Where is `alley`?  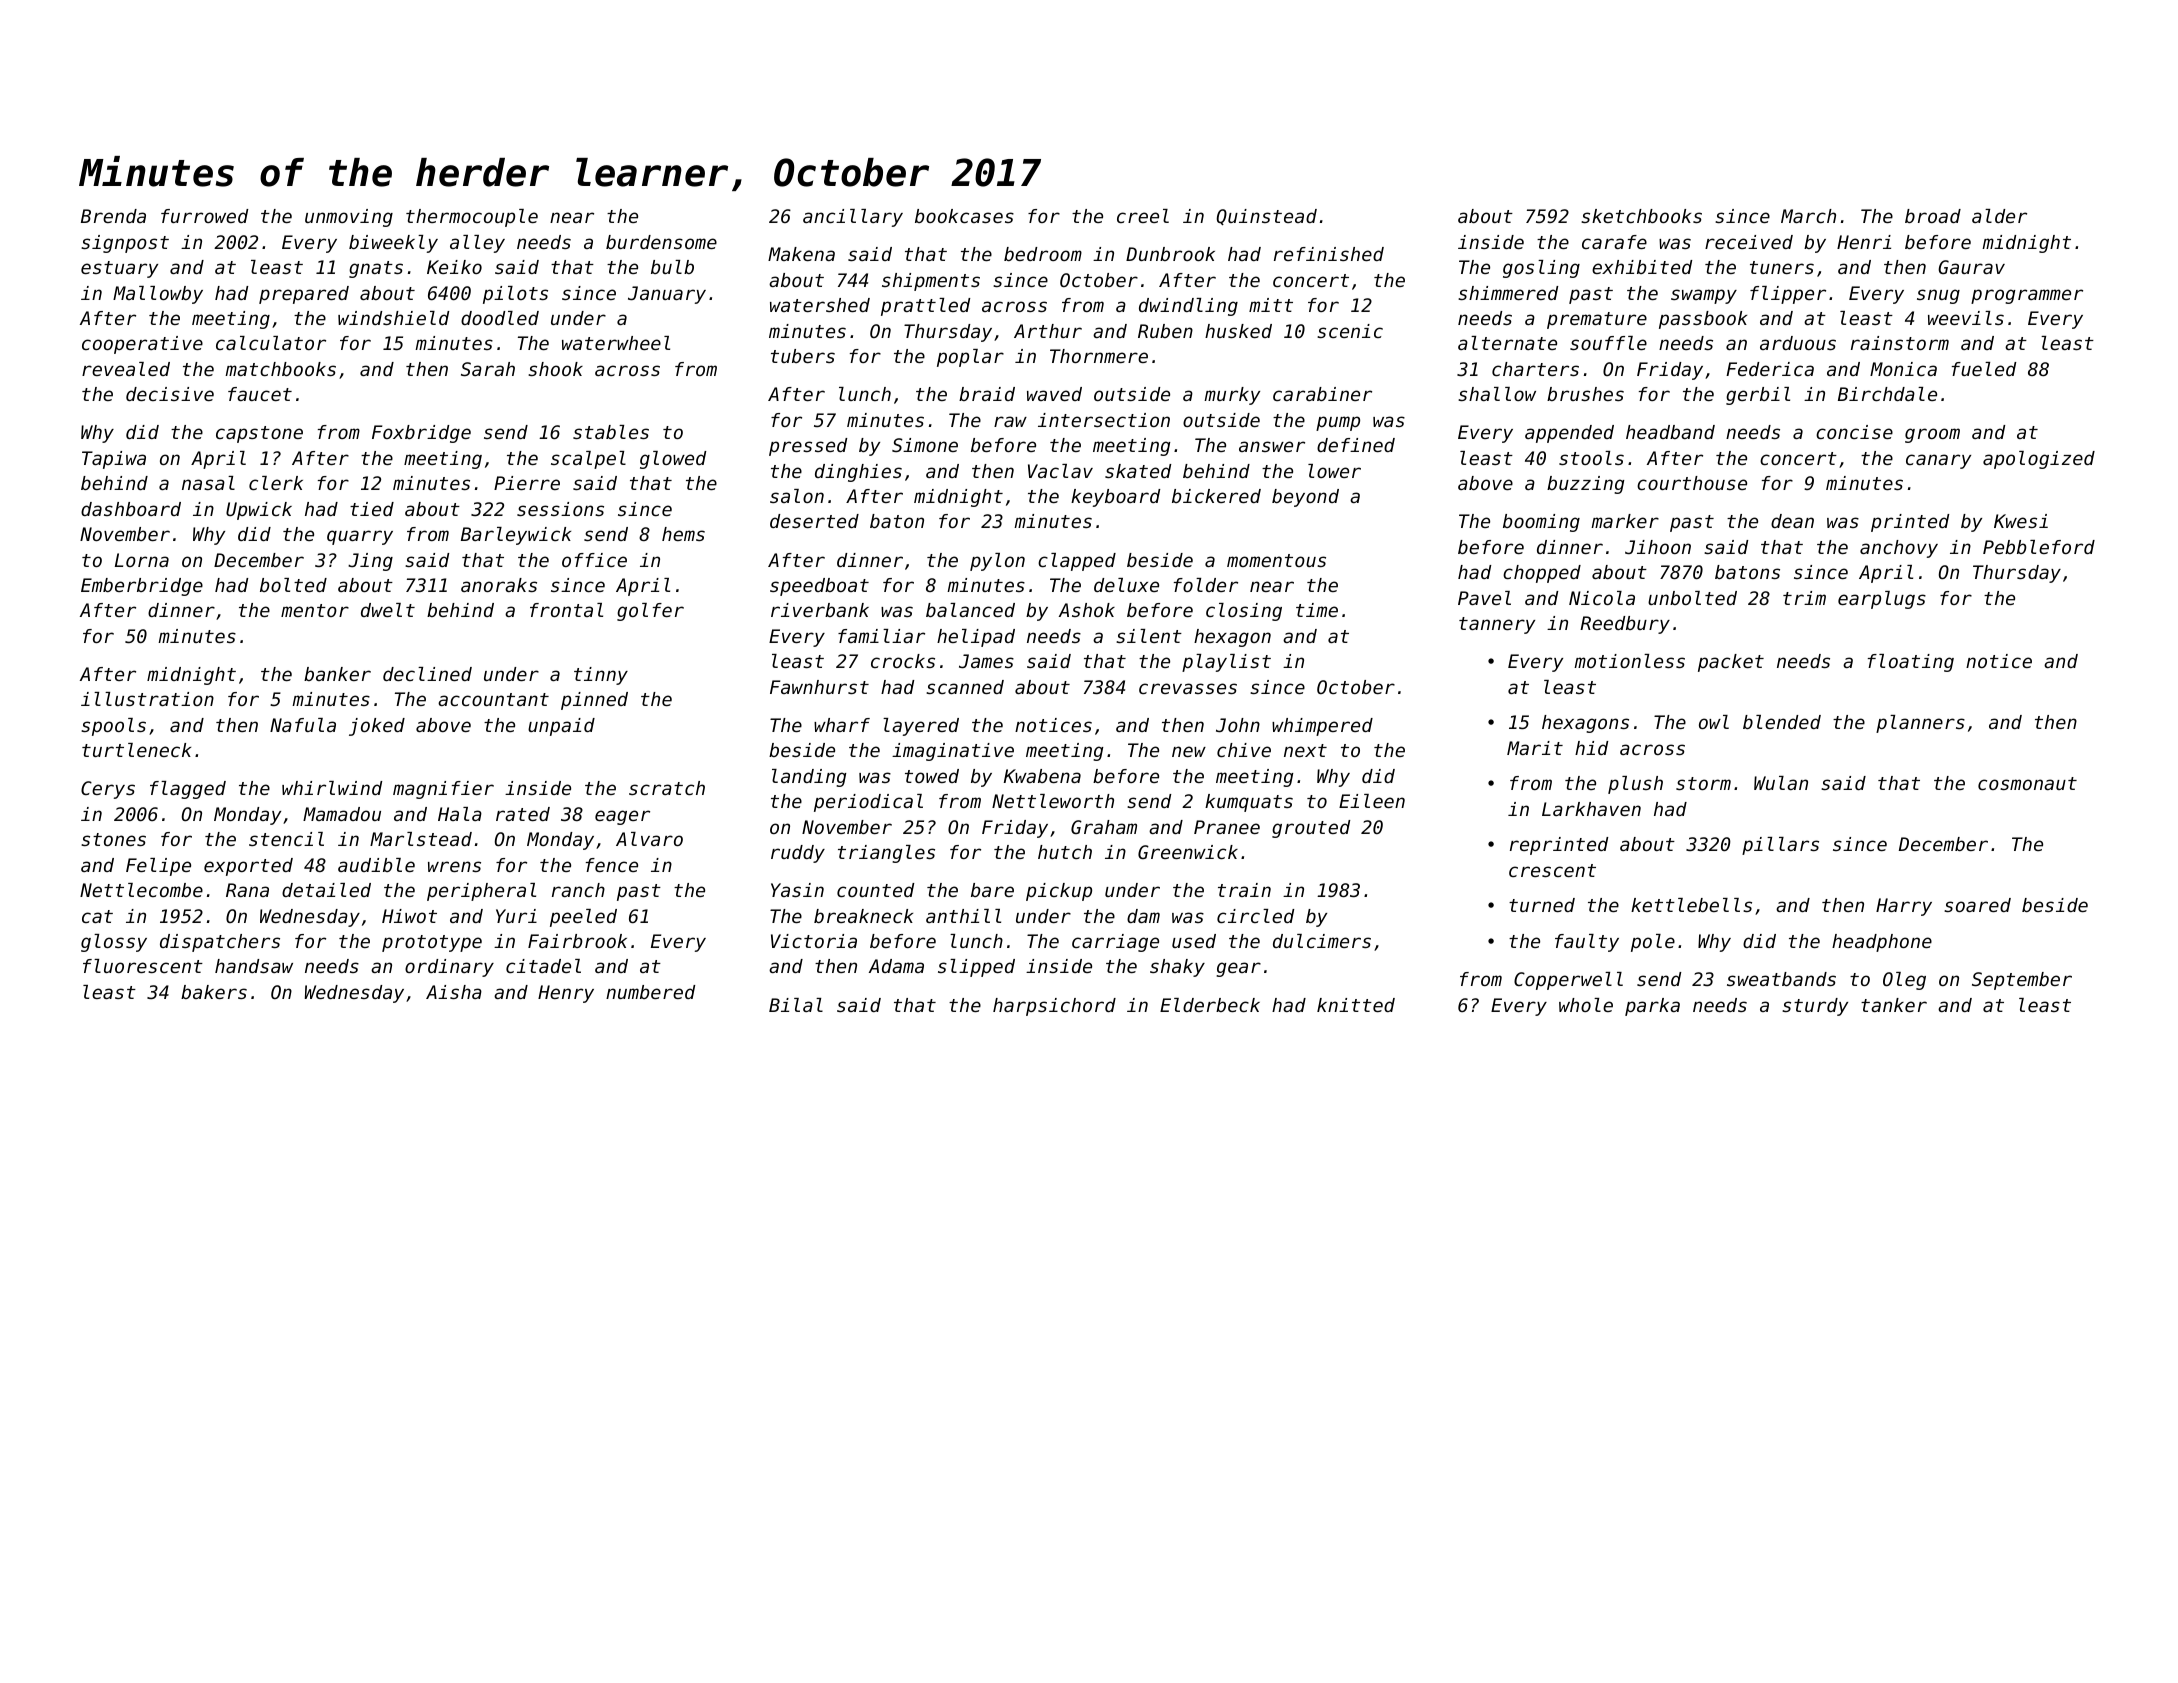
alley is located at coordinates (477, 244).
